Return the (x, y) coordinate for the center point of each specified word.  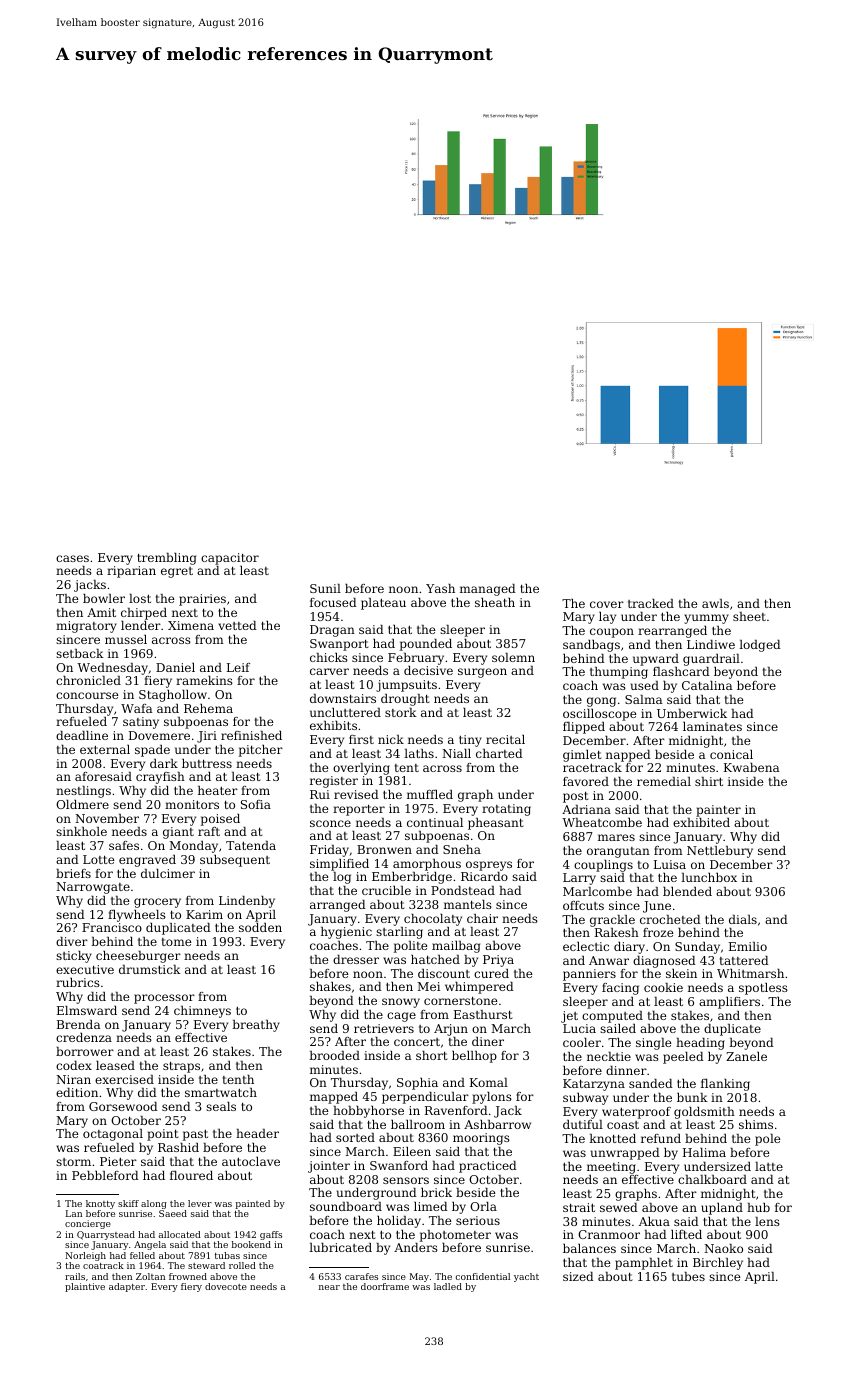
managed (488, 590)
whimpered (479, 988)
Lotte (98, 859)
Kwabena (752, 767)
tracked (651, 603)
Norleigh (85, 1256)
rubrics (78, 982)
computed (612, 1017)
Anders (416, 1247)
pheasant (495, 824)
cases (72, 558)
